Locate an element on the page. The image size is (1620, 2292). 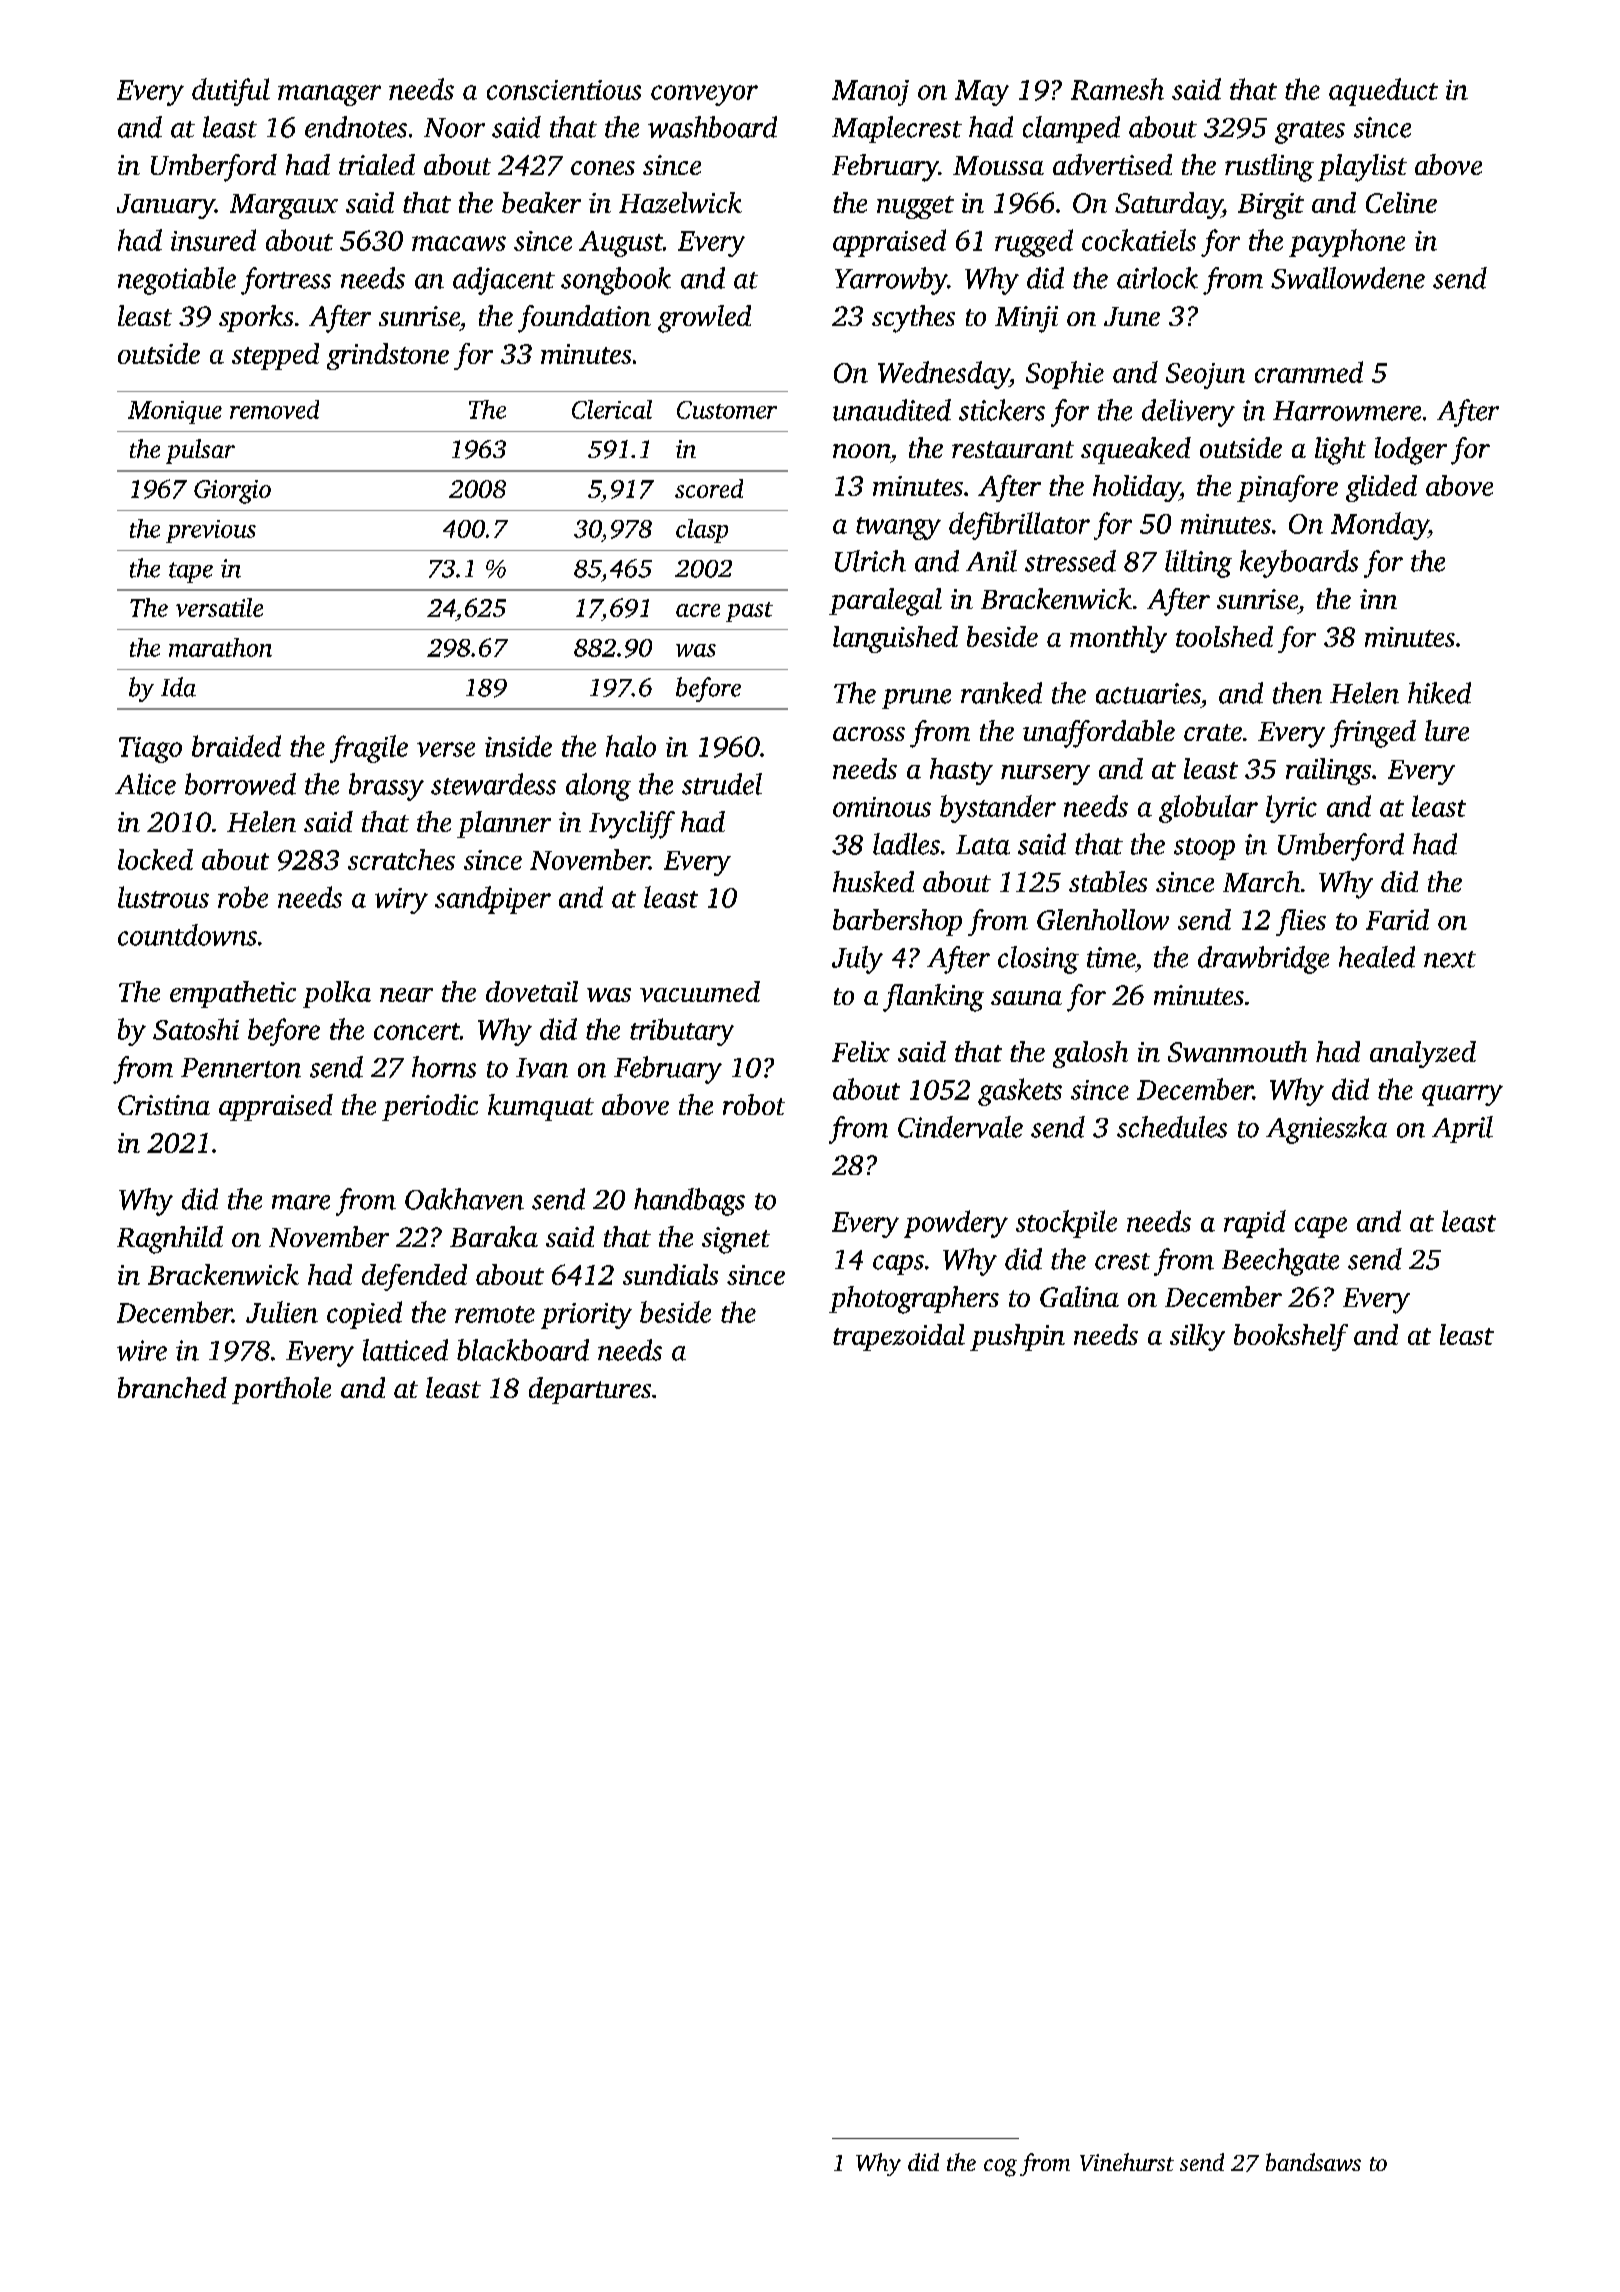
bandsaws is located at coordinates (1313, 2162).
